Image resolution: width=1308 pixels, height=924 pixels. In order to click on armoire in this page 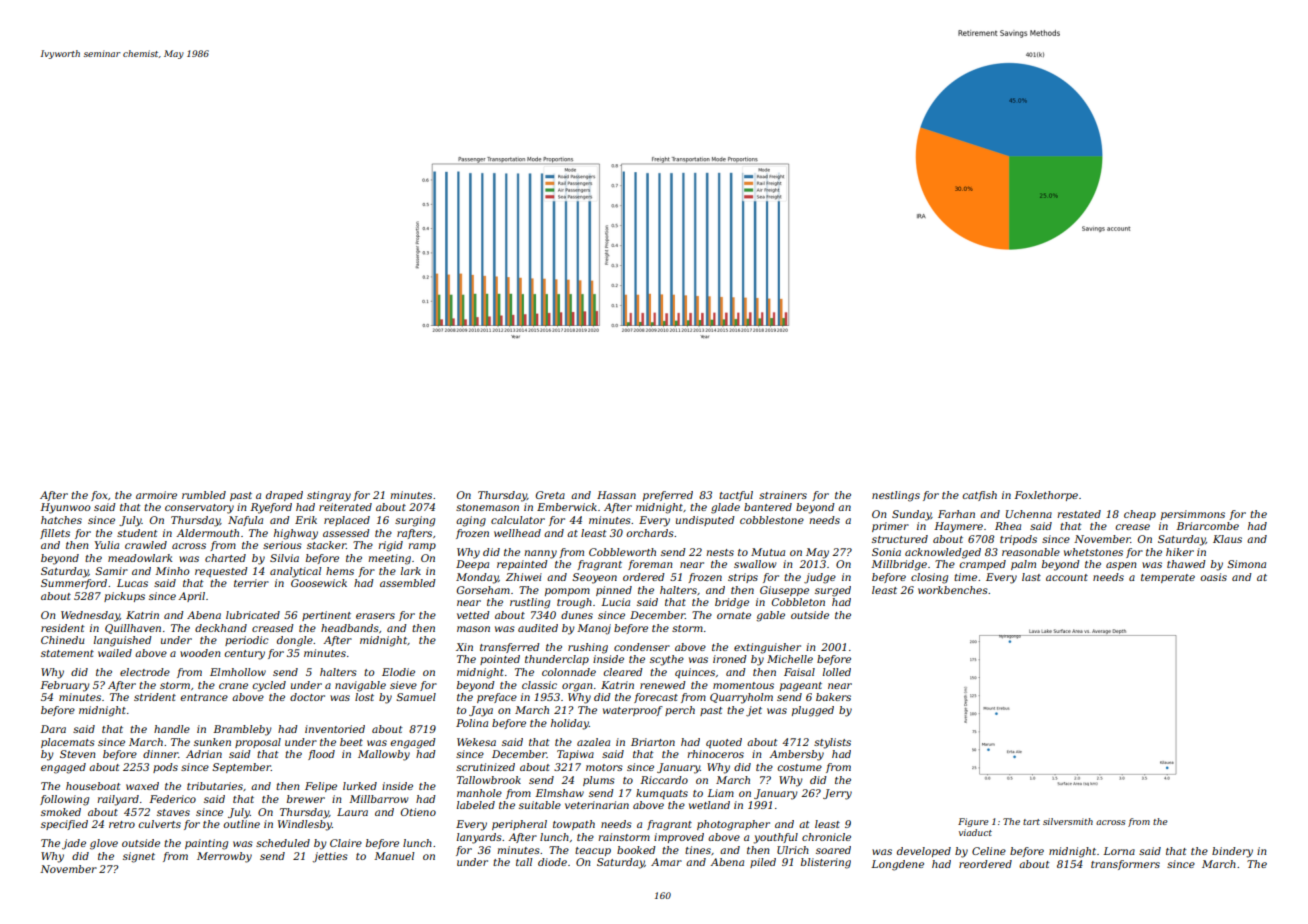, I will do `click(156, 495)`.
